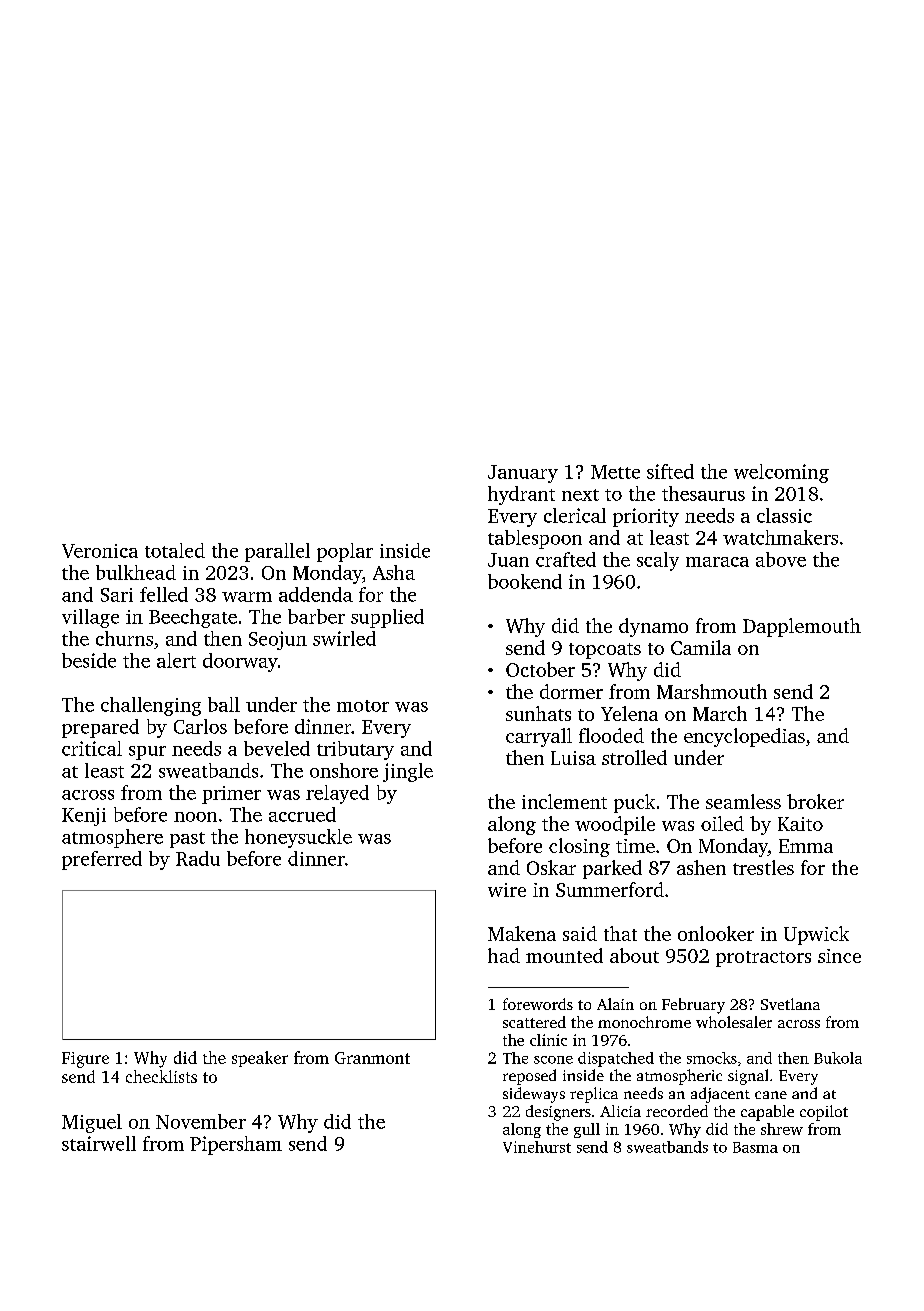 The width and height of the screenshot is (924, 1311). I want to click on strolled, so click(634, 757).
